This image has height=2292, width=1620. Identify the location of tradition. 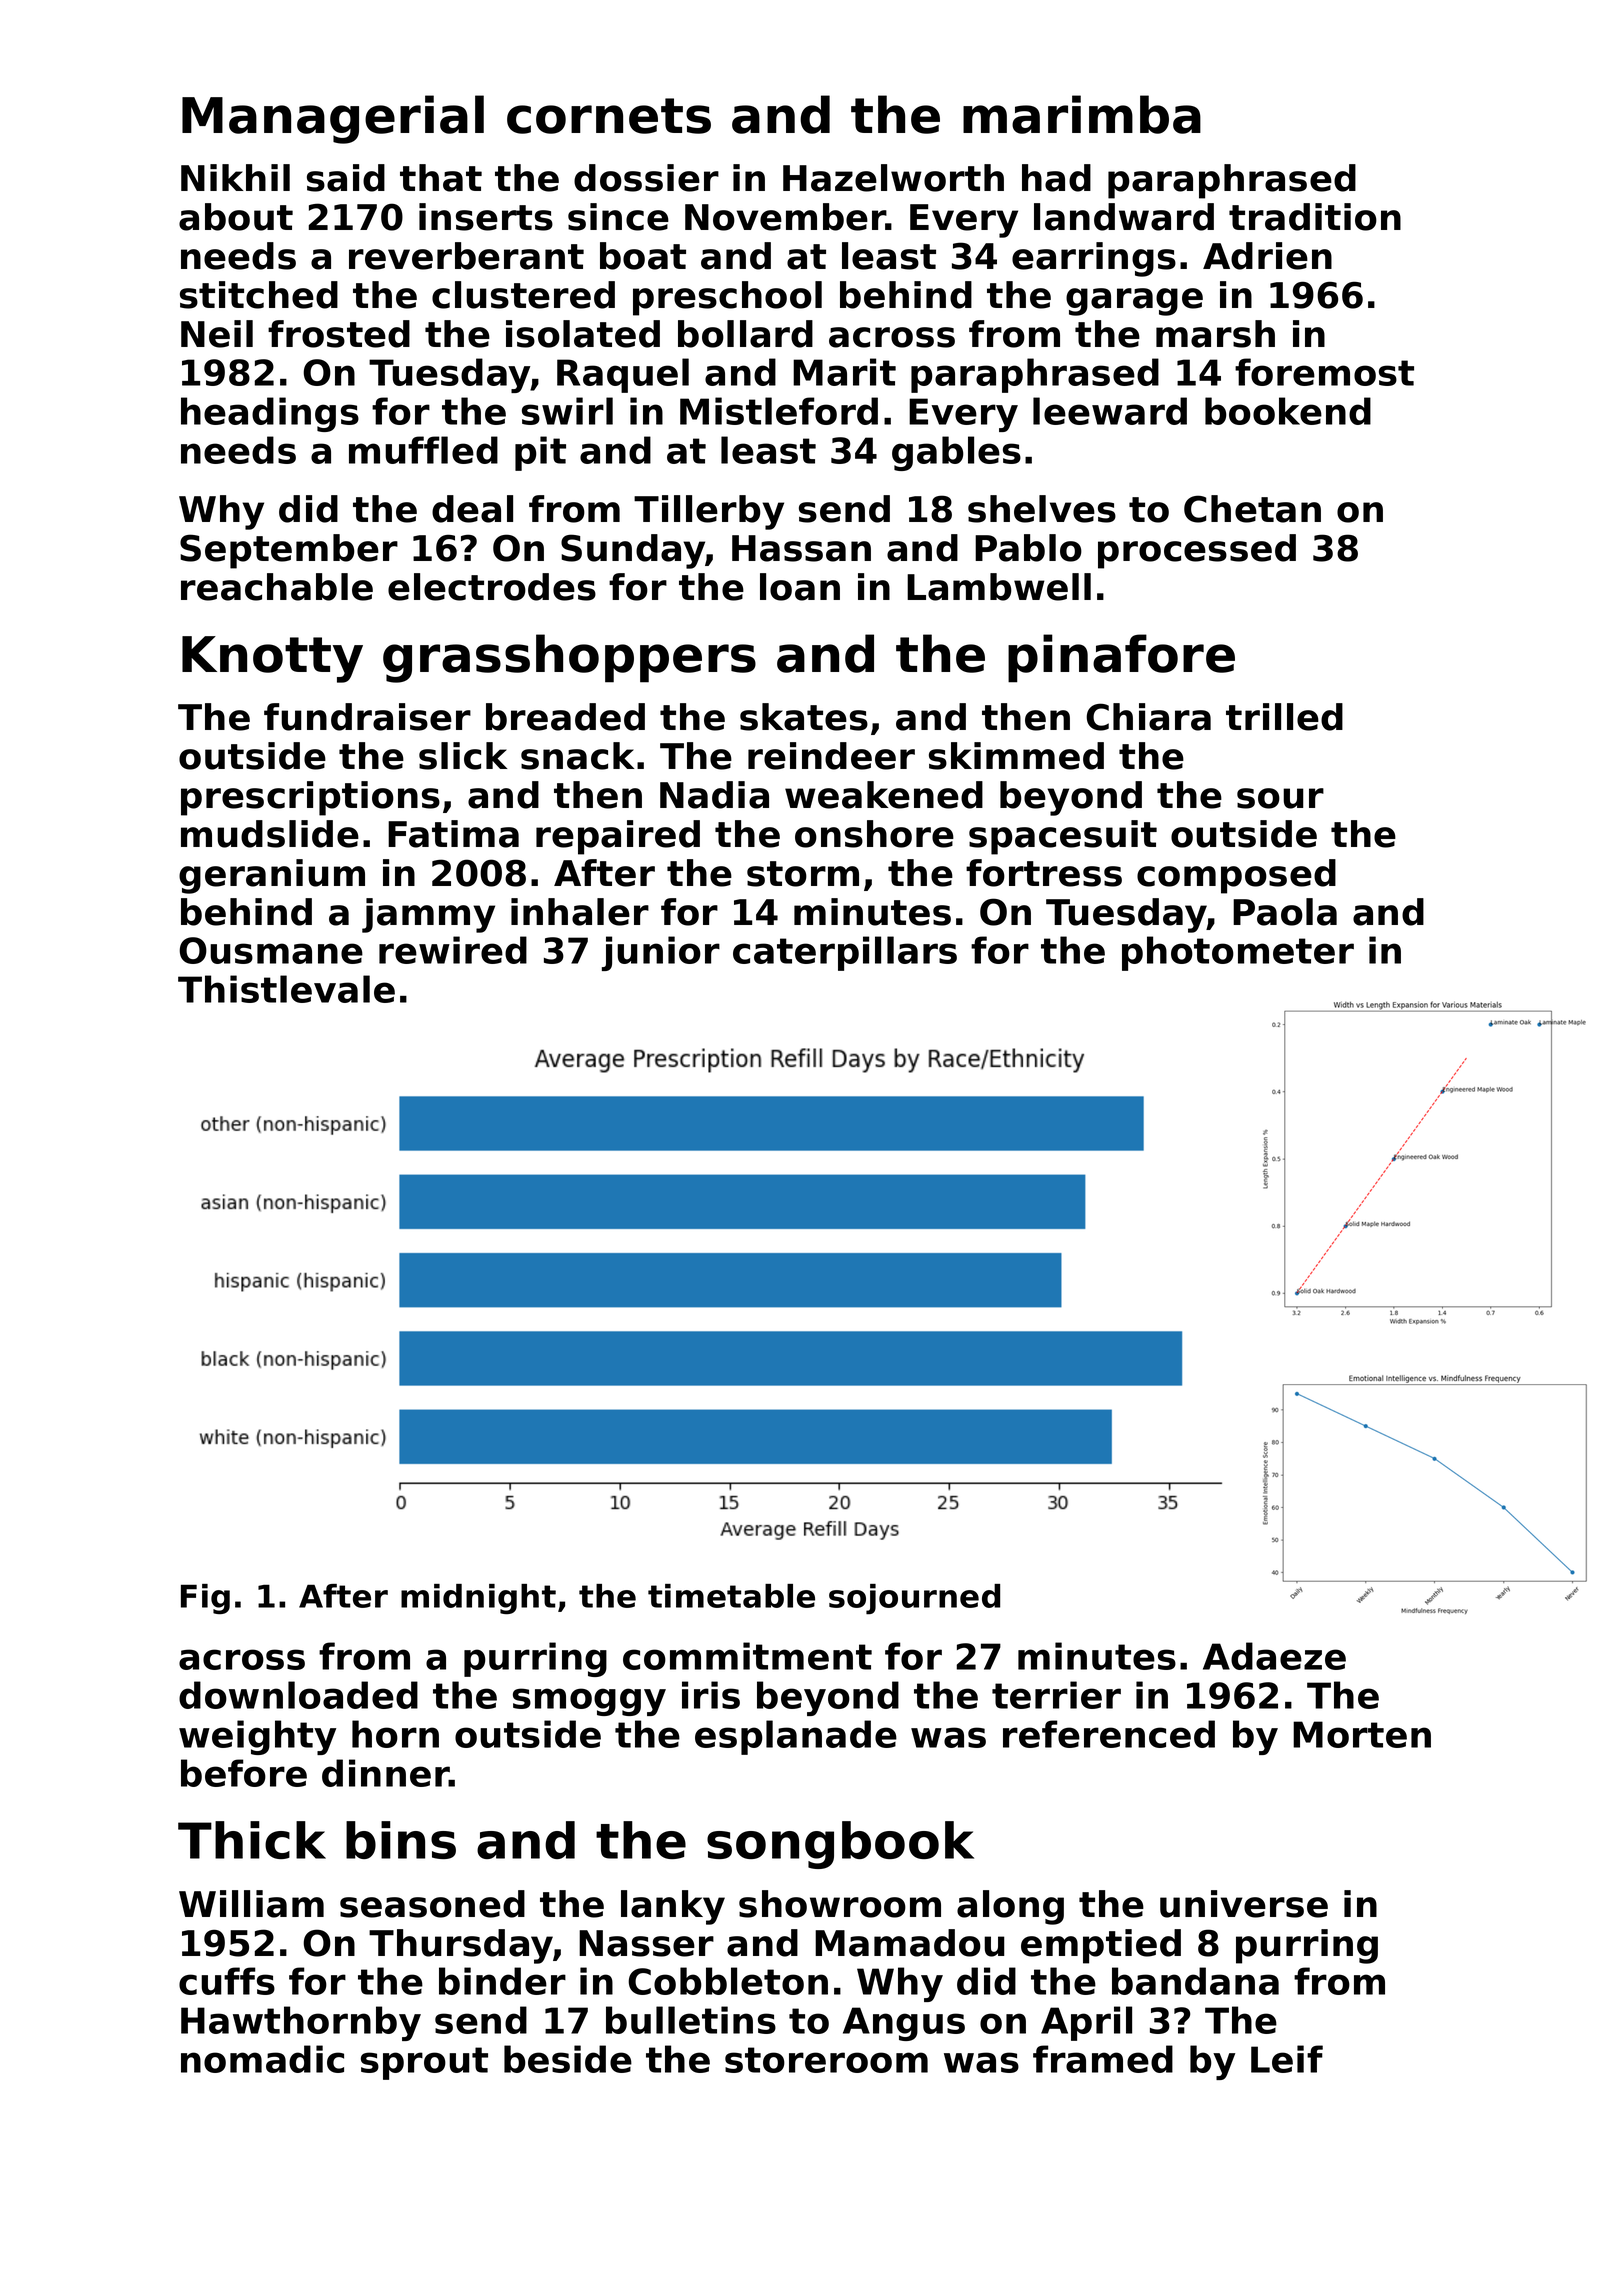
(1315, 217).
